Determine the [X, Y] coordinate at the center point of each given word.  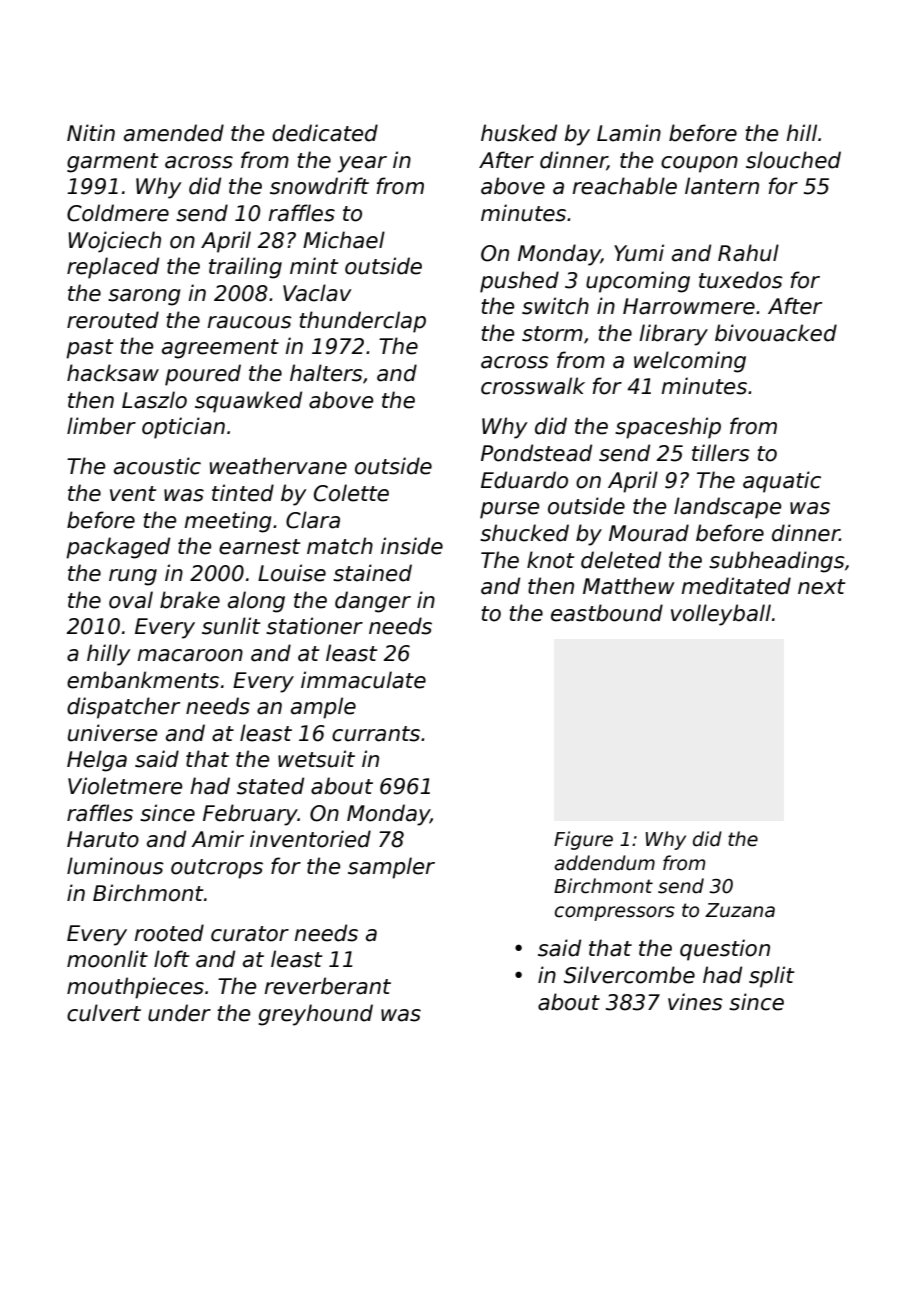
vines [695, 1002]
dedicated [325, 133]
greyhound [315, 1015]
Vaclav [317, 293]
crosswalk [533, 386]
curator [250, 934]
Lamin [629, 133]
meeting [227, 522]
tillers [721, 453]
